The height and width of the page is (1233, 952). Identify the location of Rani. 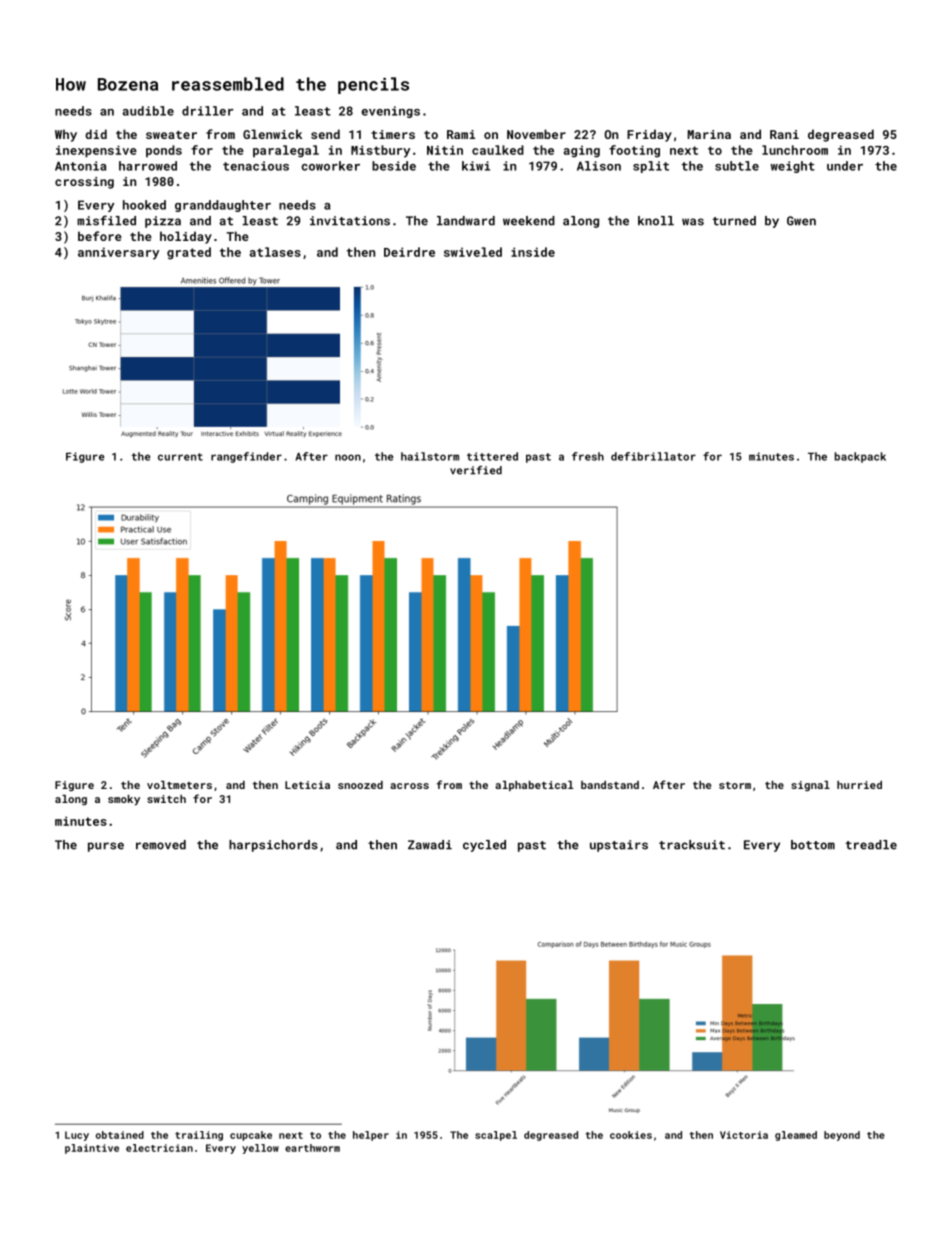
(784, 134).
